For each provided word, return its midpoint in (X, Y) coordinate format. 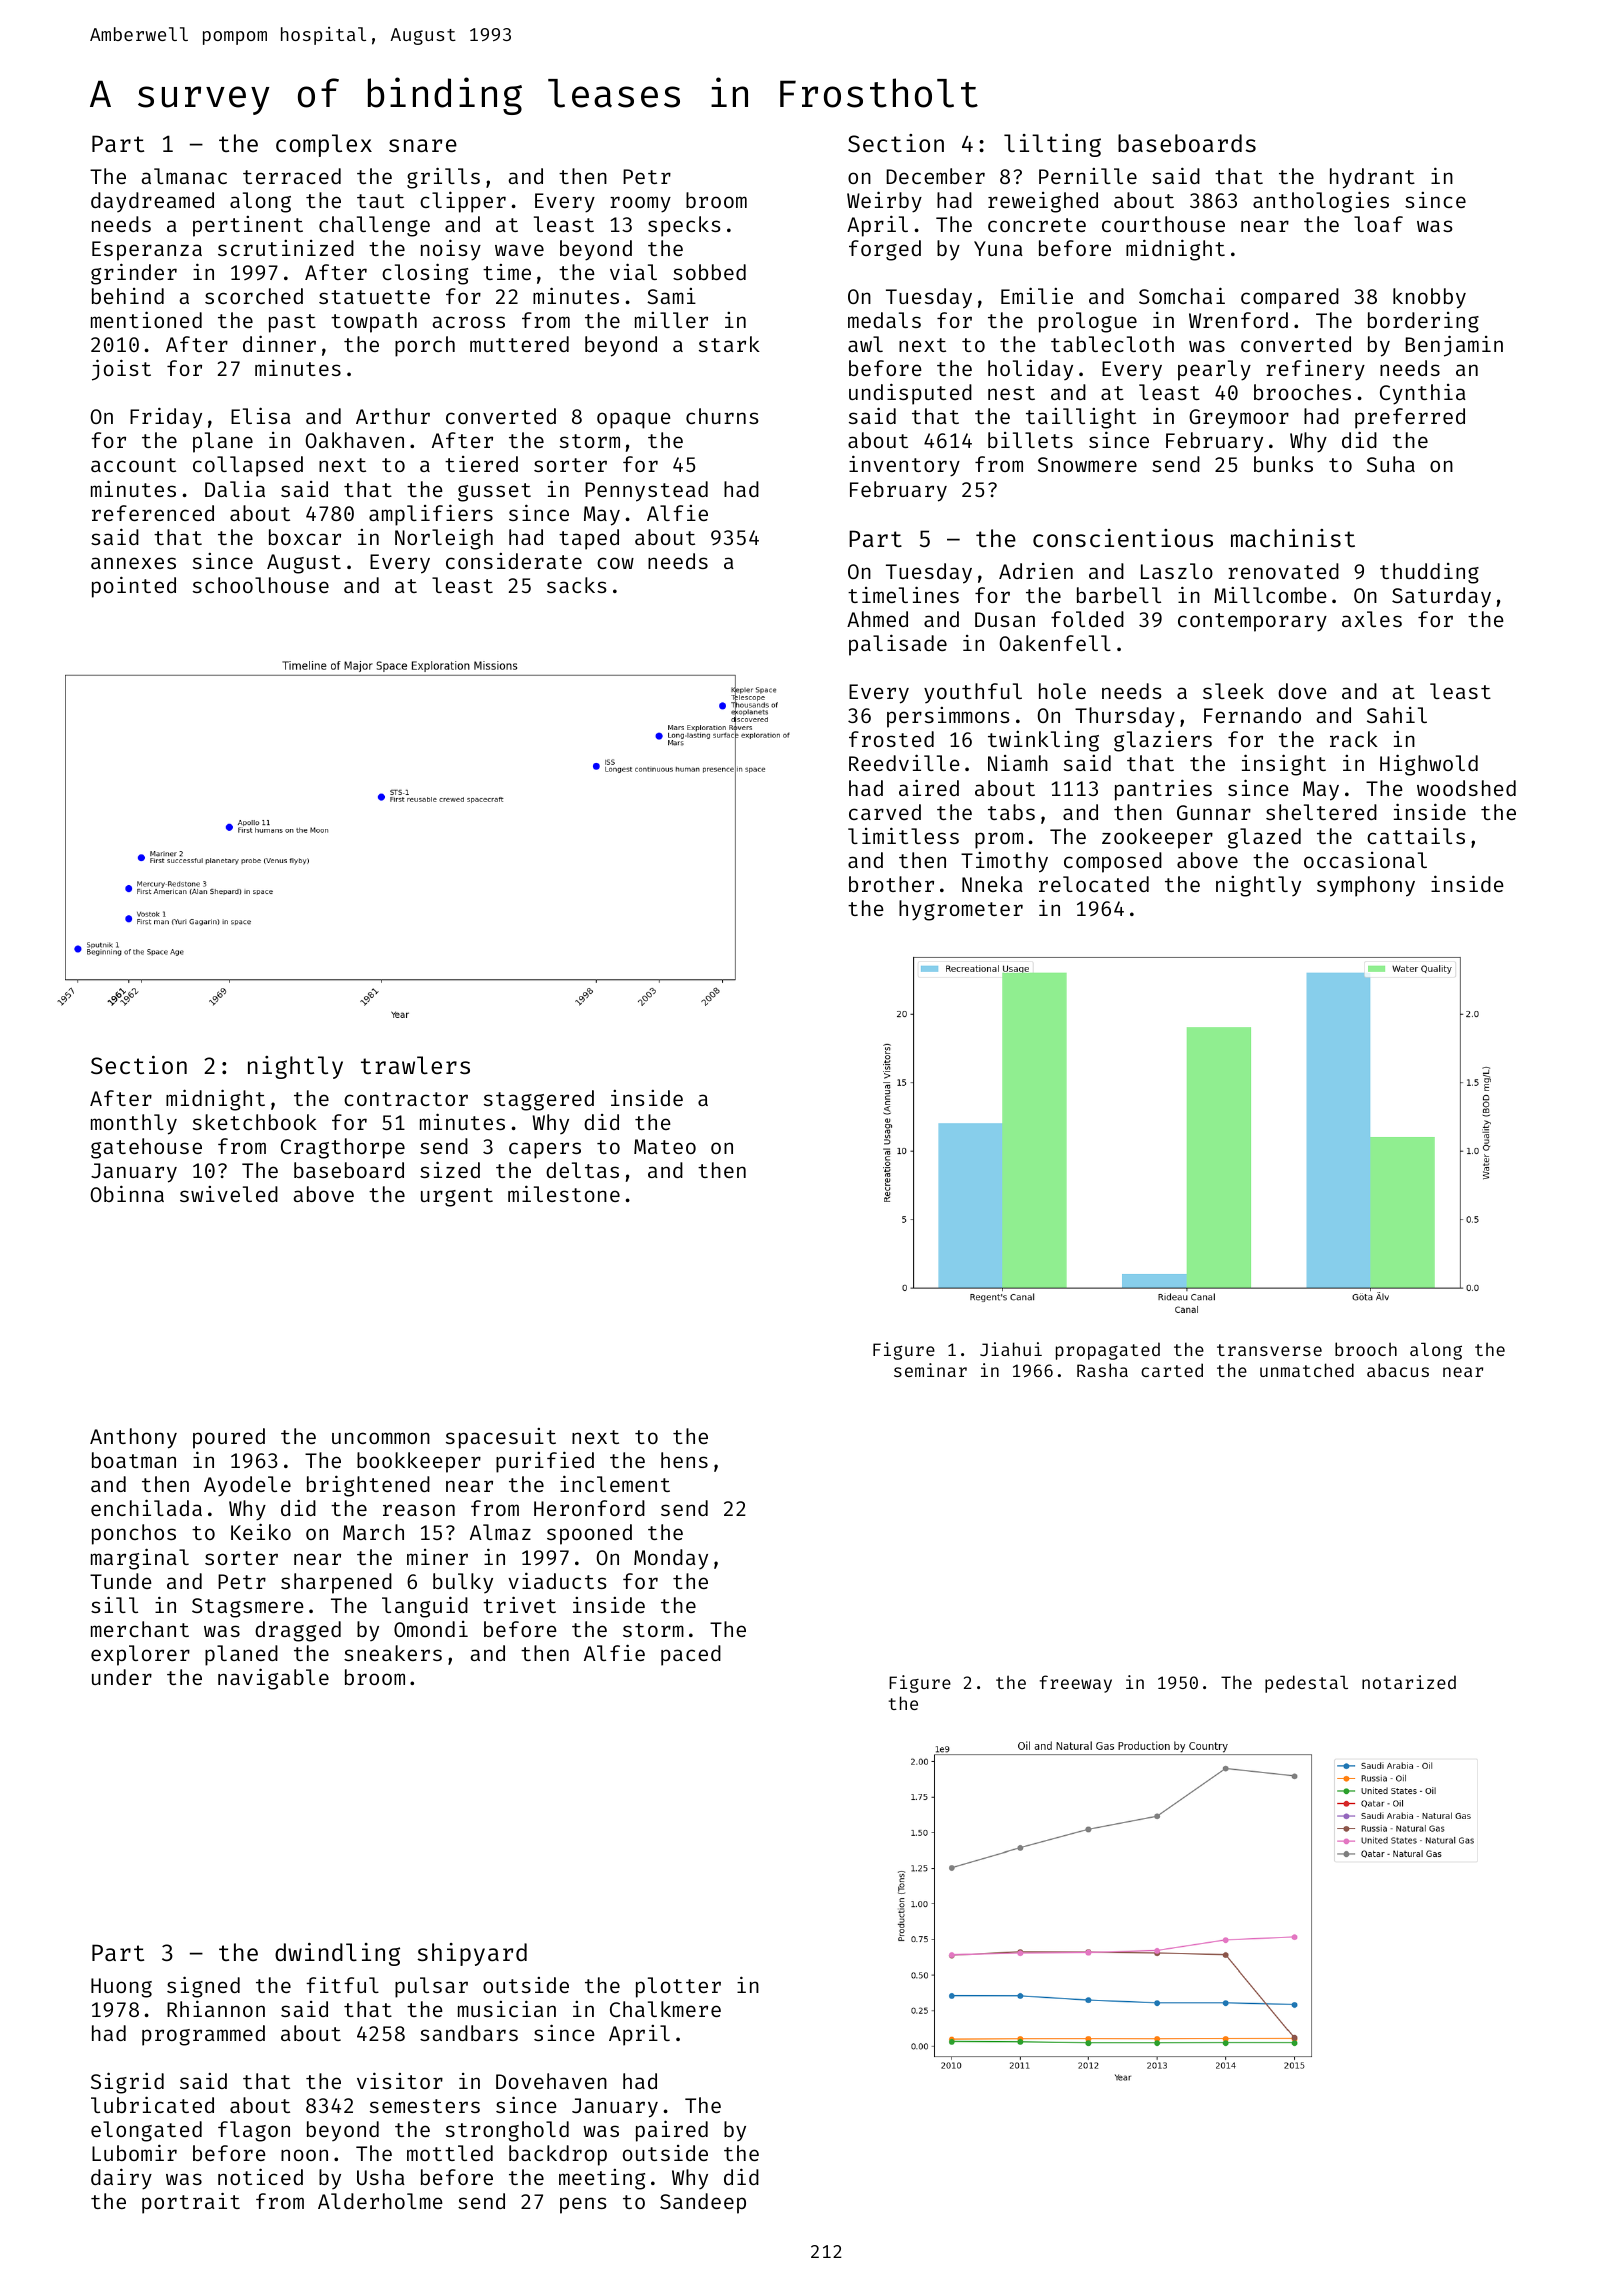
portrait (191, 2203)
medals (884, 320)
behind (128, 296)
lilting (1052, 145)
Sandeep (703, 2203)
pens (583, 2205)
